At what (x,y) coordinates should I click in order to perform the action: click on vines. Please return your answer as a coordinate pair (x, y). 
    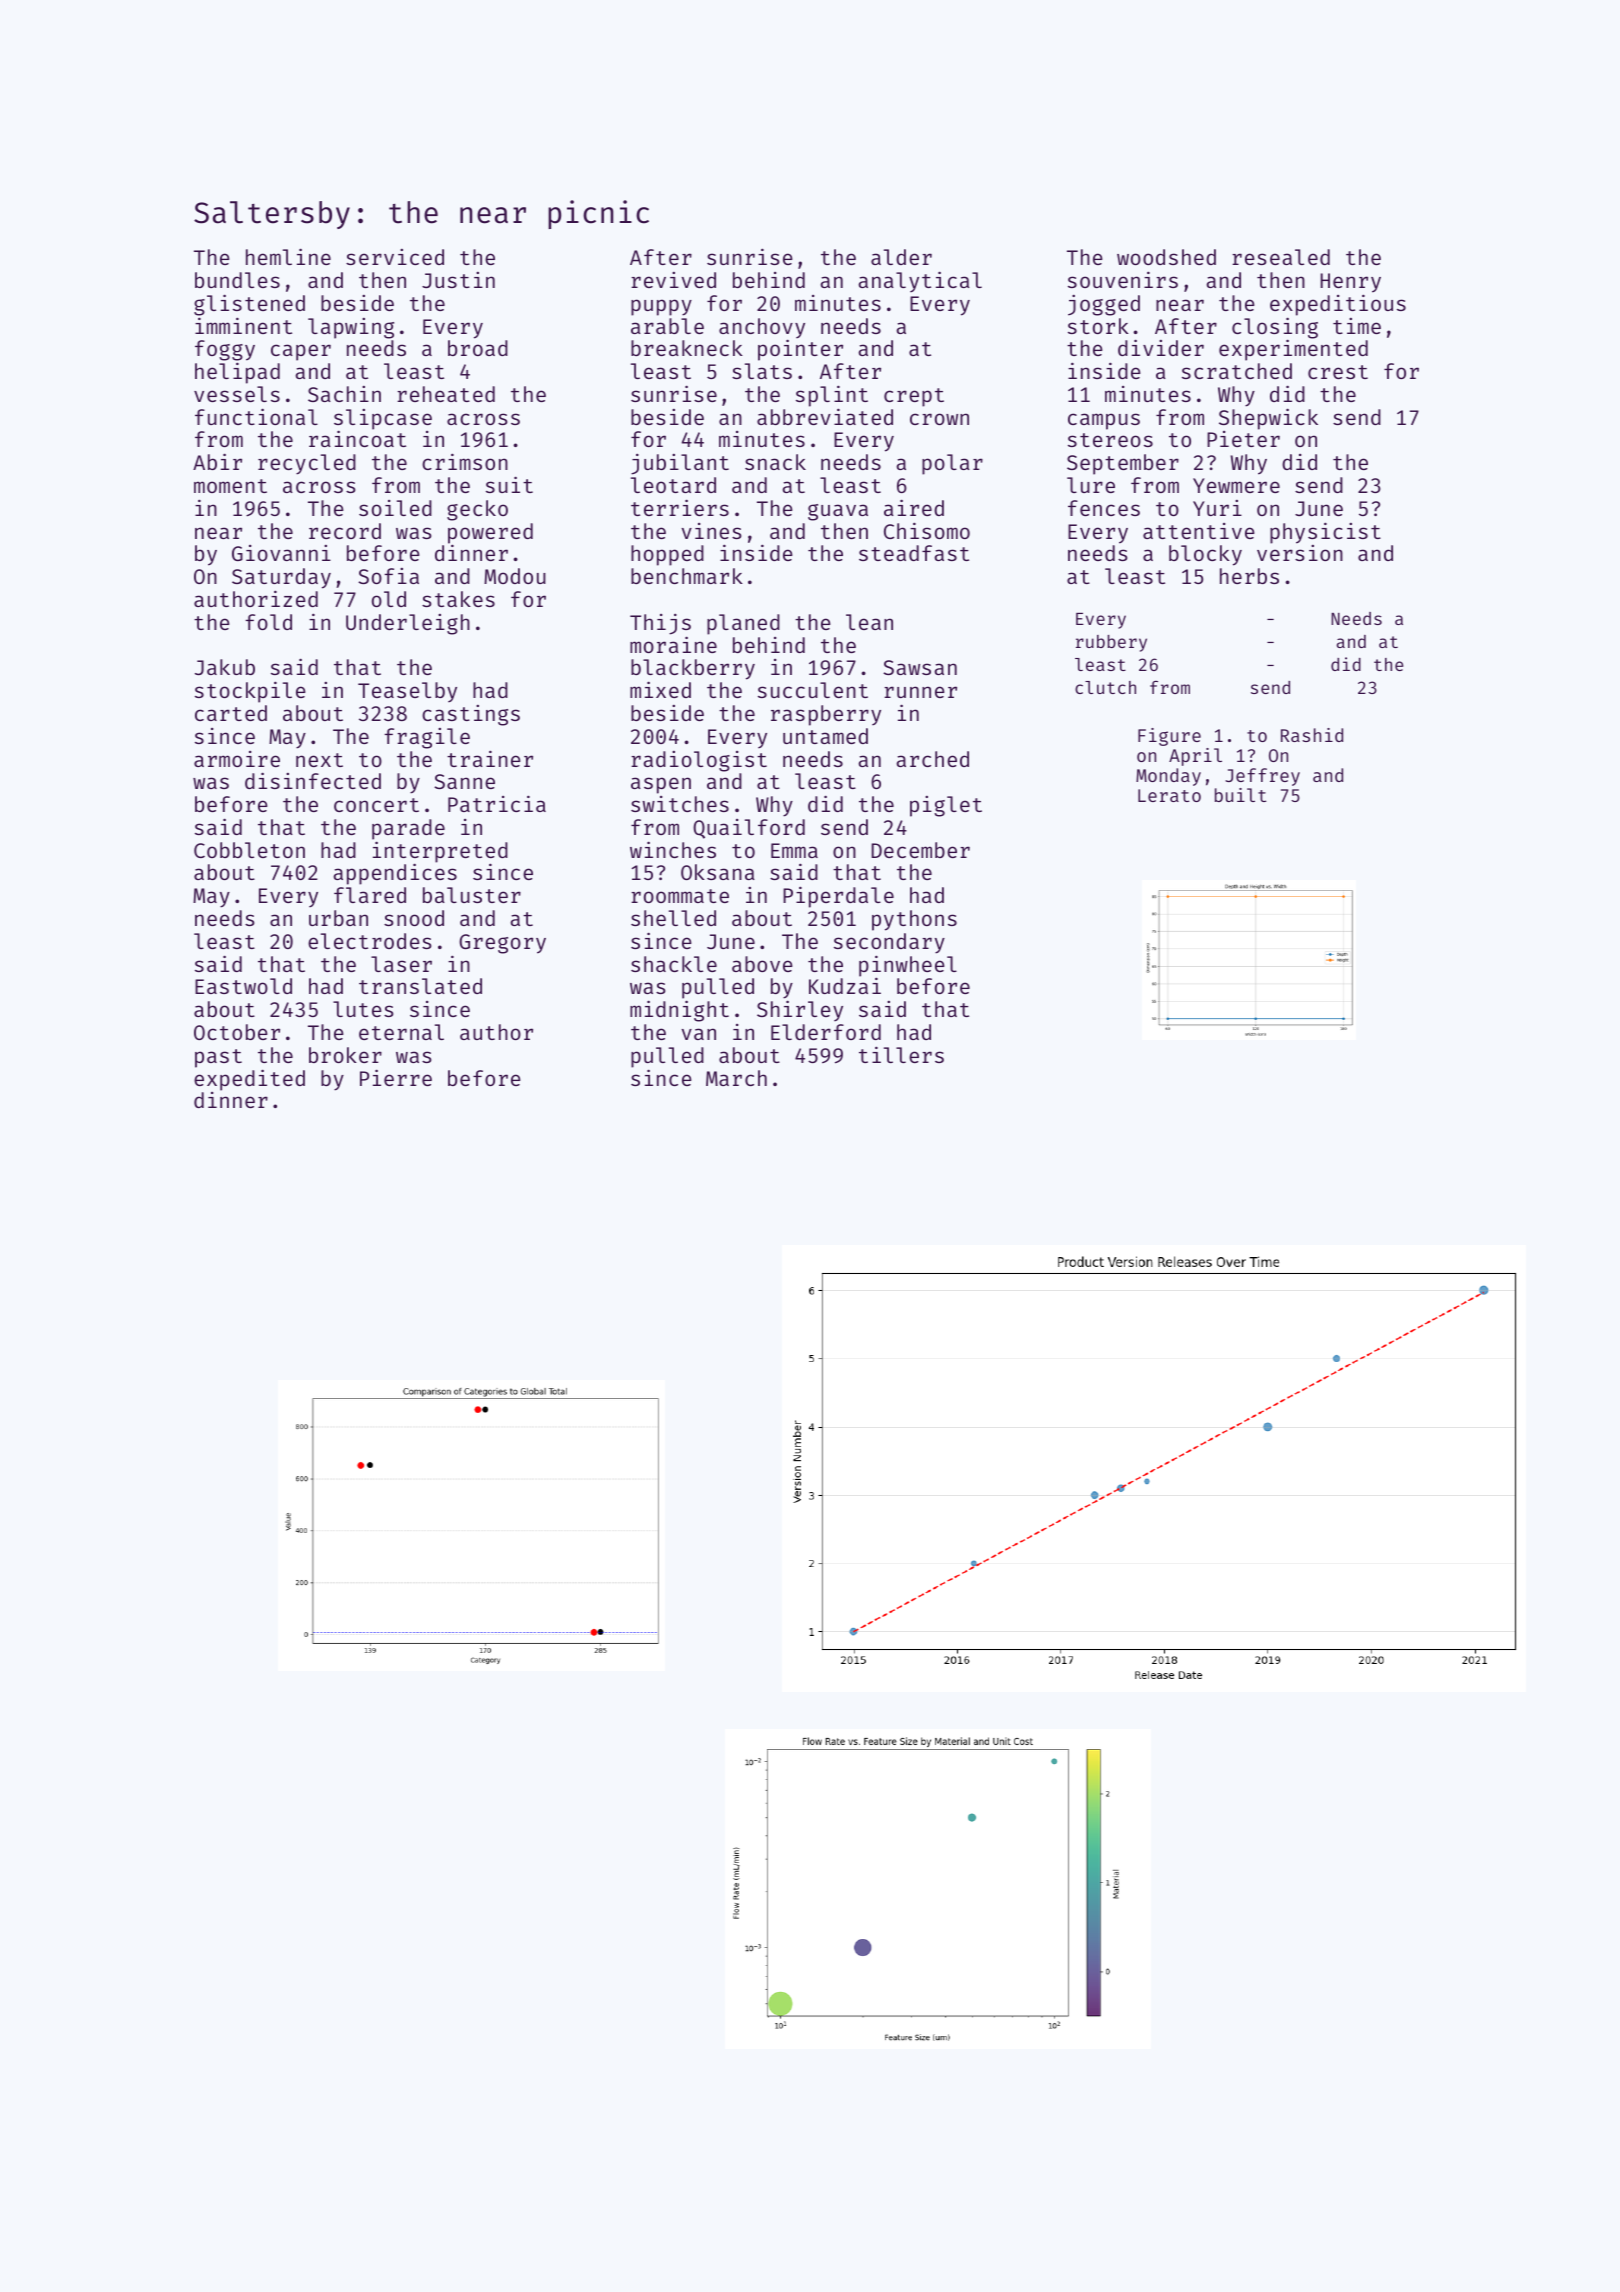
    Looking at the image, I should click on (711, 531).
